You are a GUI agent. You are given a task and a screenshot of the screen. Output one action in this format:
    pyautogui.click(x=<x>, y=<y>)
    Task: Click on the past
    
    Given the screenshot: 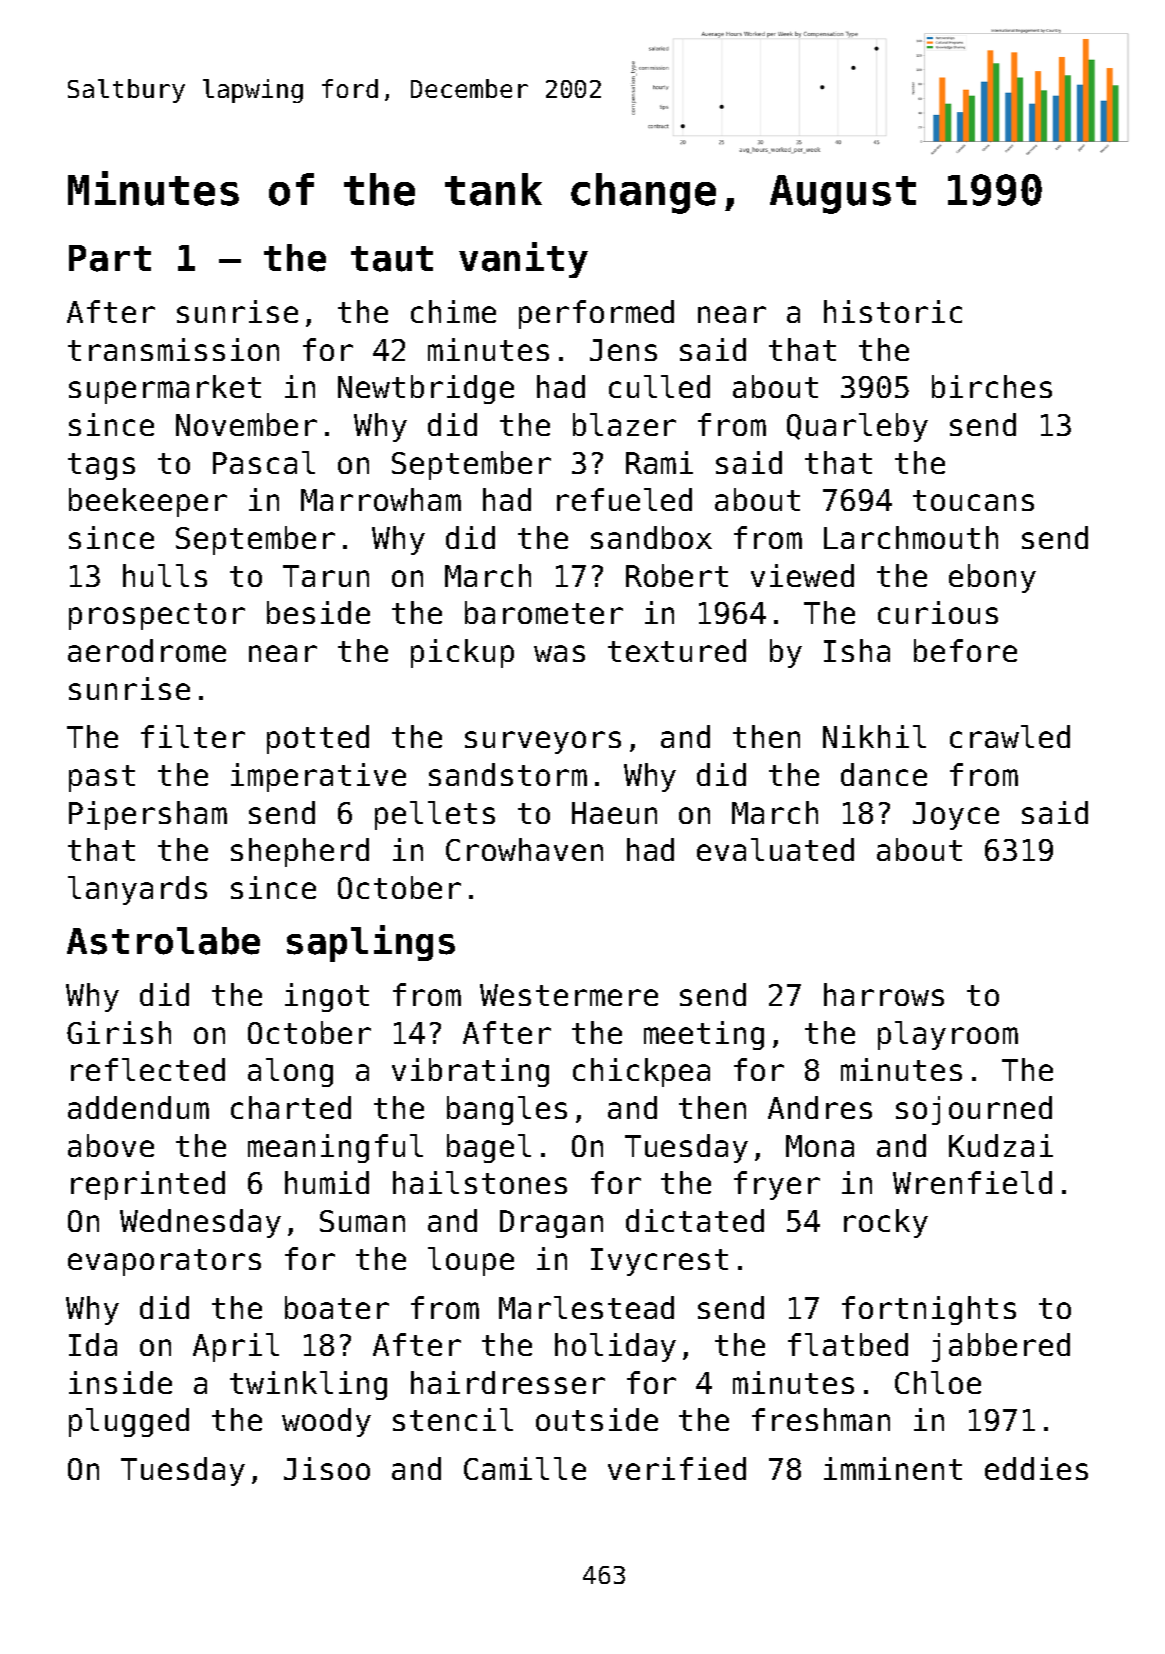 What is the action you would take?
    pyautogui.click(x=102, y=778)
